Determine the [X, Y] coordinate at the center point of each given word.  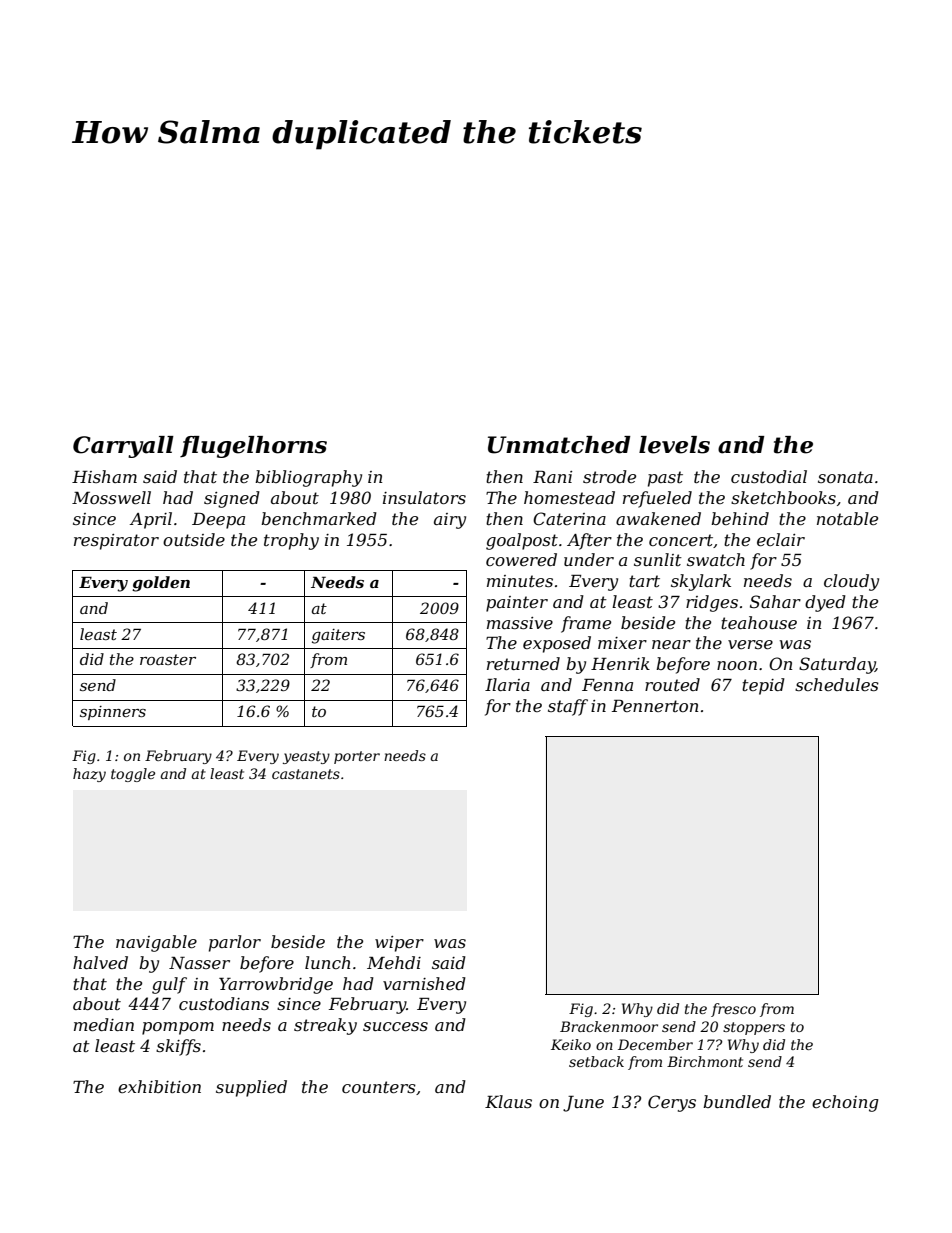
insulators [424, 497]
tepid [763, 686]
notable [847, 518]
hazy [89, 775]
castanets [306, 774]
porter [357, 757]
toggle [133, 775]
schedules [837, 684]
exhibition [159, 1086]
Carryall [123, 447]
